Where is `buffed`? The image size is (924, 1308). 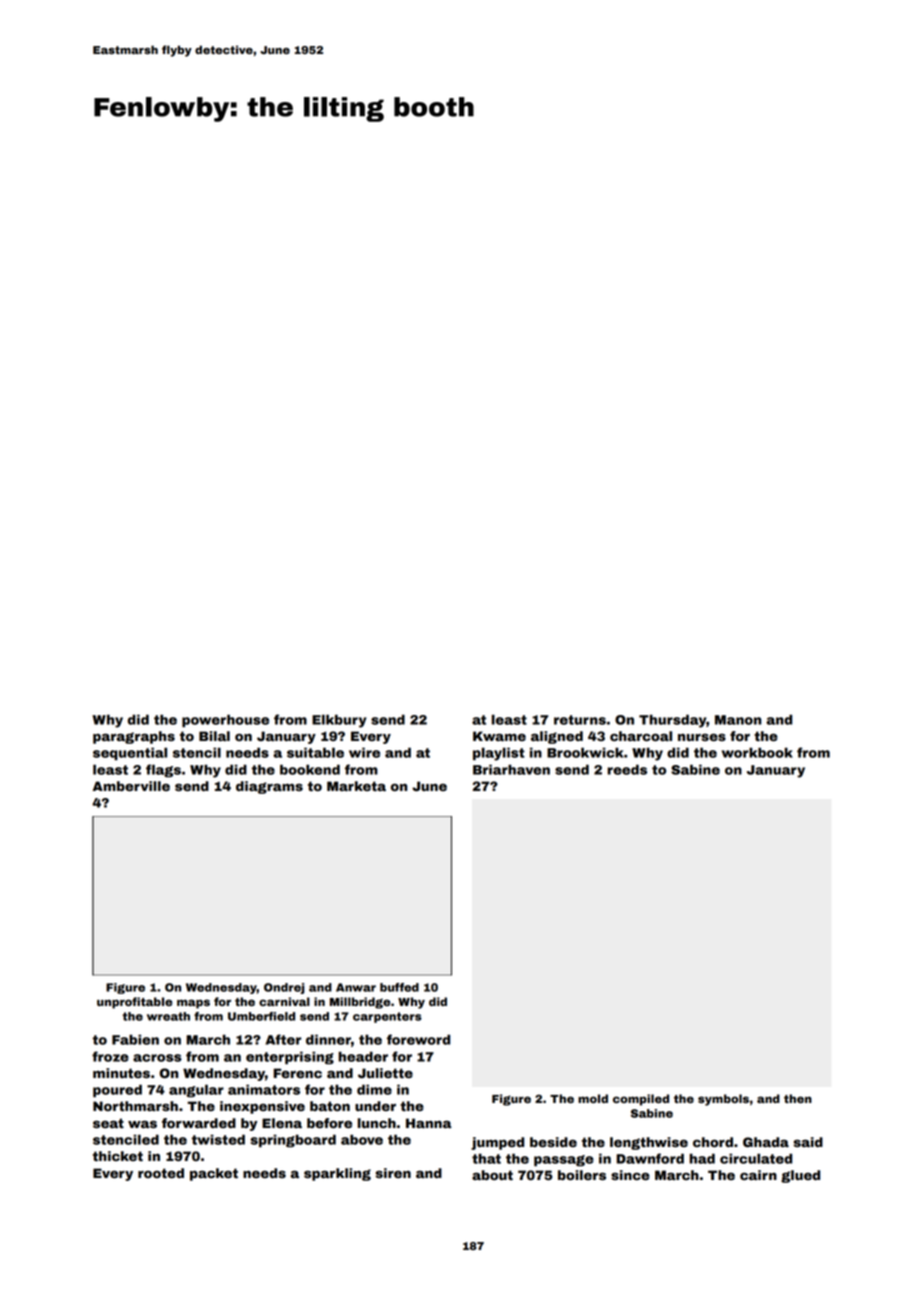
buffed is located at coordinates (399, 987).
